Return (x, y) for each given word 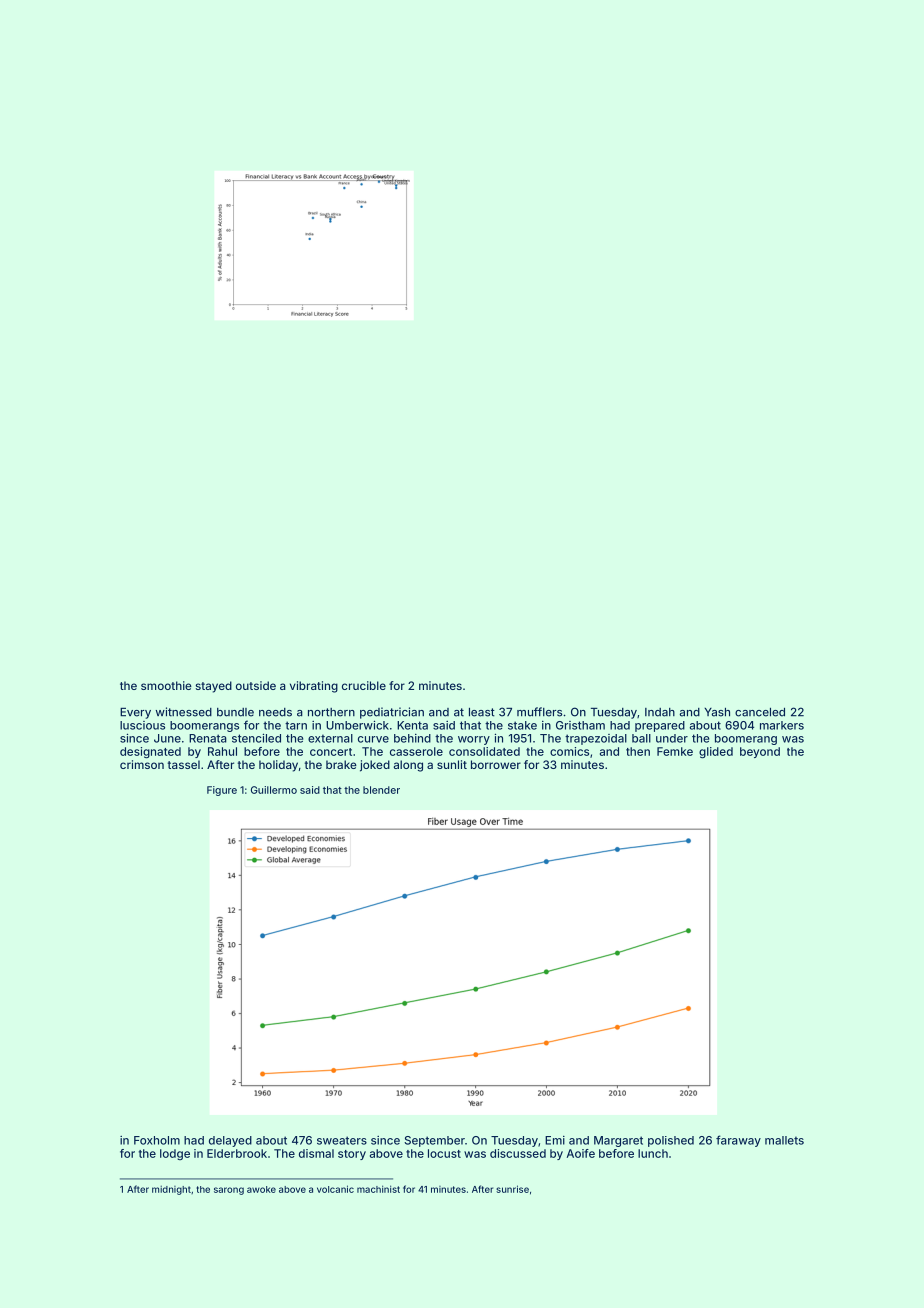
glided (716, 752)
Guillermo (274, 790)
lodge (175, 1154)
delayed (230, 1141)
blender (381, 790)
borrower (496, 764)
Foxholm (157, 1140)
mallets (784, 1140)
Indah (660, 712)
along (408, 766)
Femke (675, 751)
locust (444, 1153)
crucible (364, 685)
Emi (555, 1140)
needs (275, 712)
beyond (760, 752)
